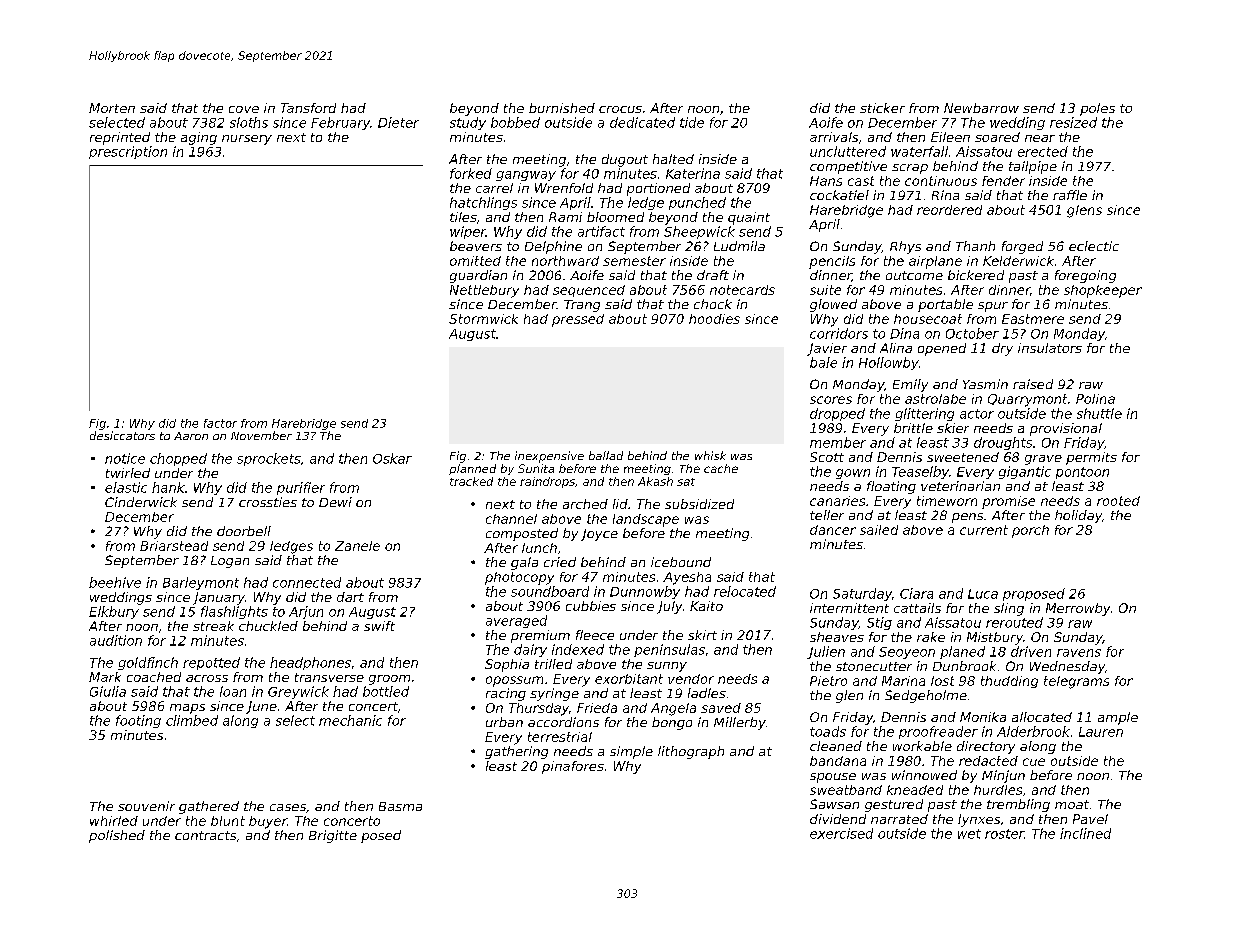 This image has width=1233, height=952. What do you see at coordinates (1097, 109) in the image?
I see `poles` at bounding box center [1097, 109].
